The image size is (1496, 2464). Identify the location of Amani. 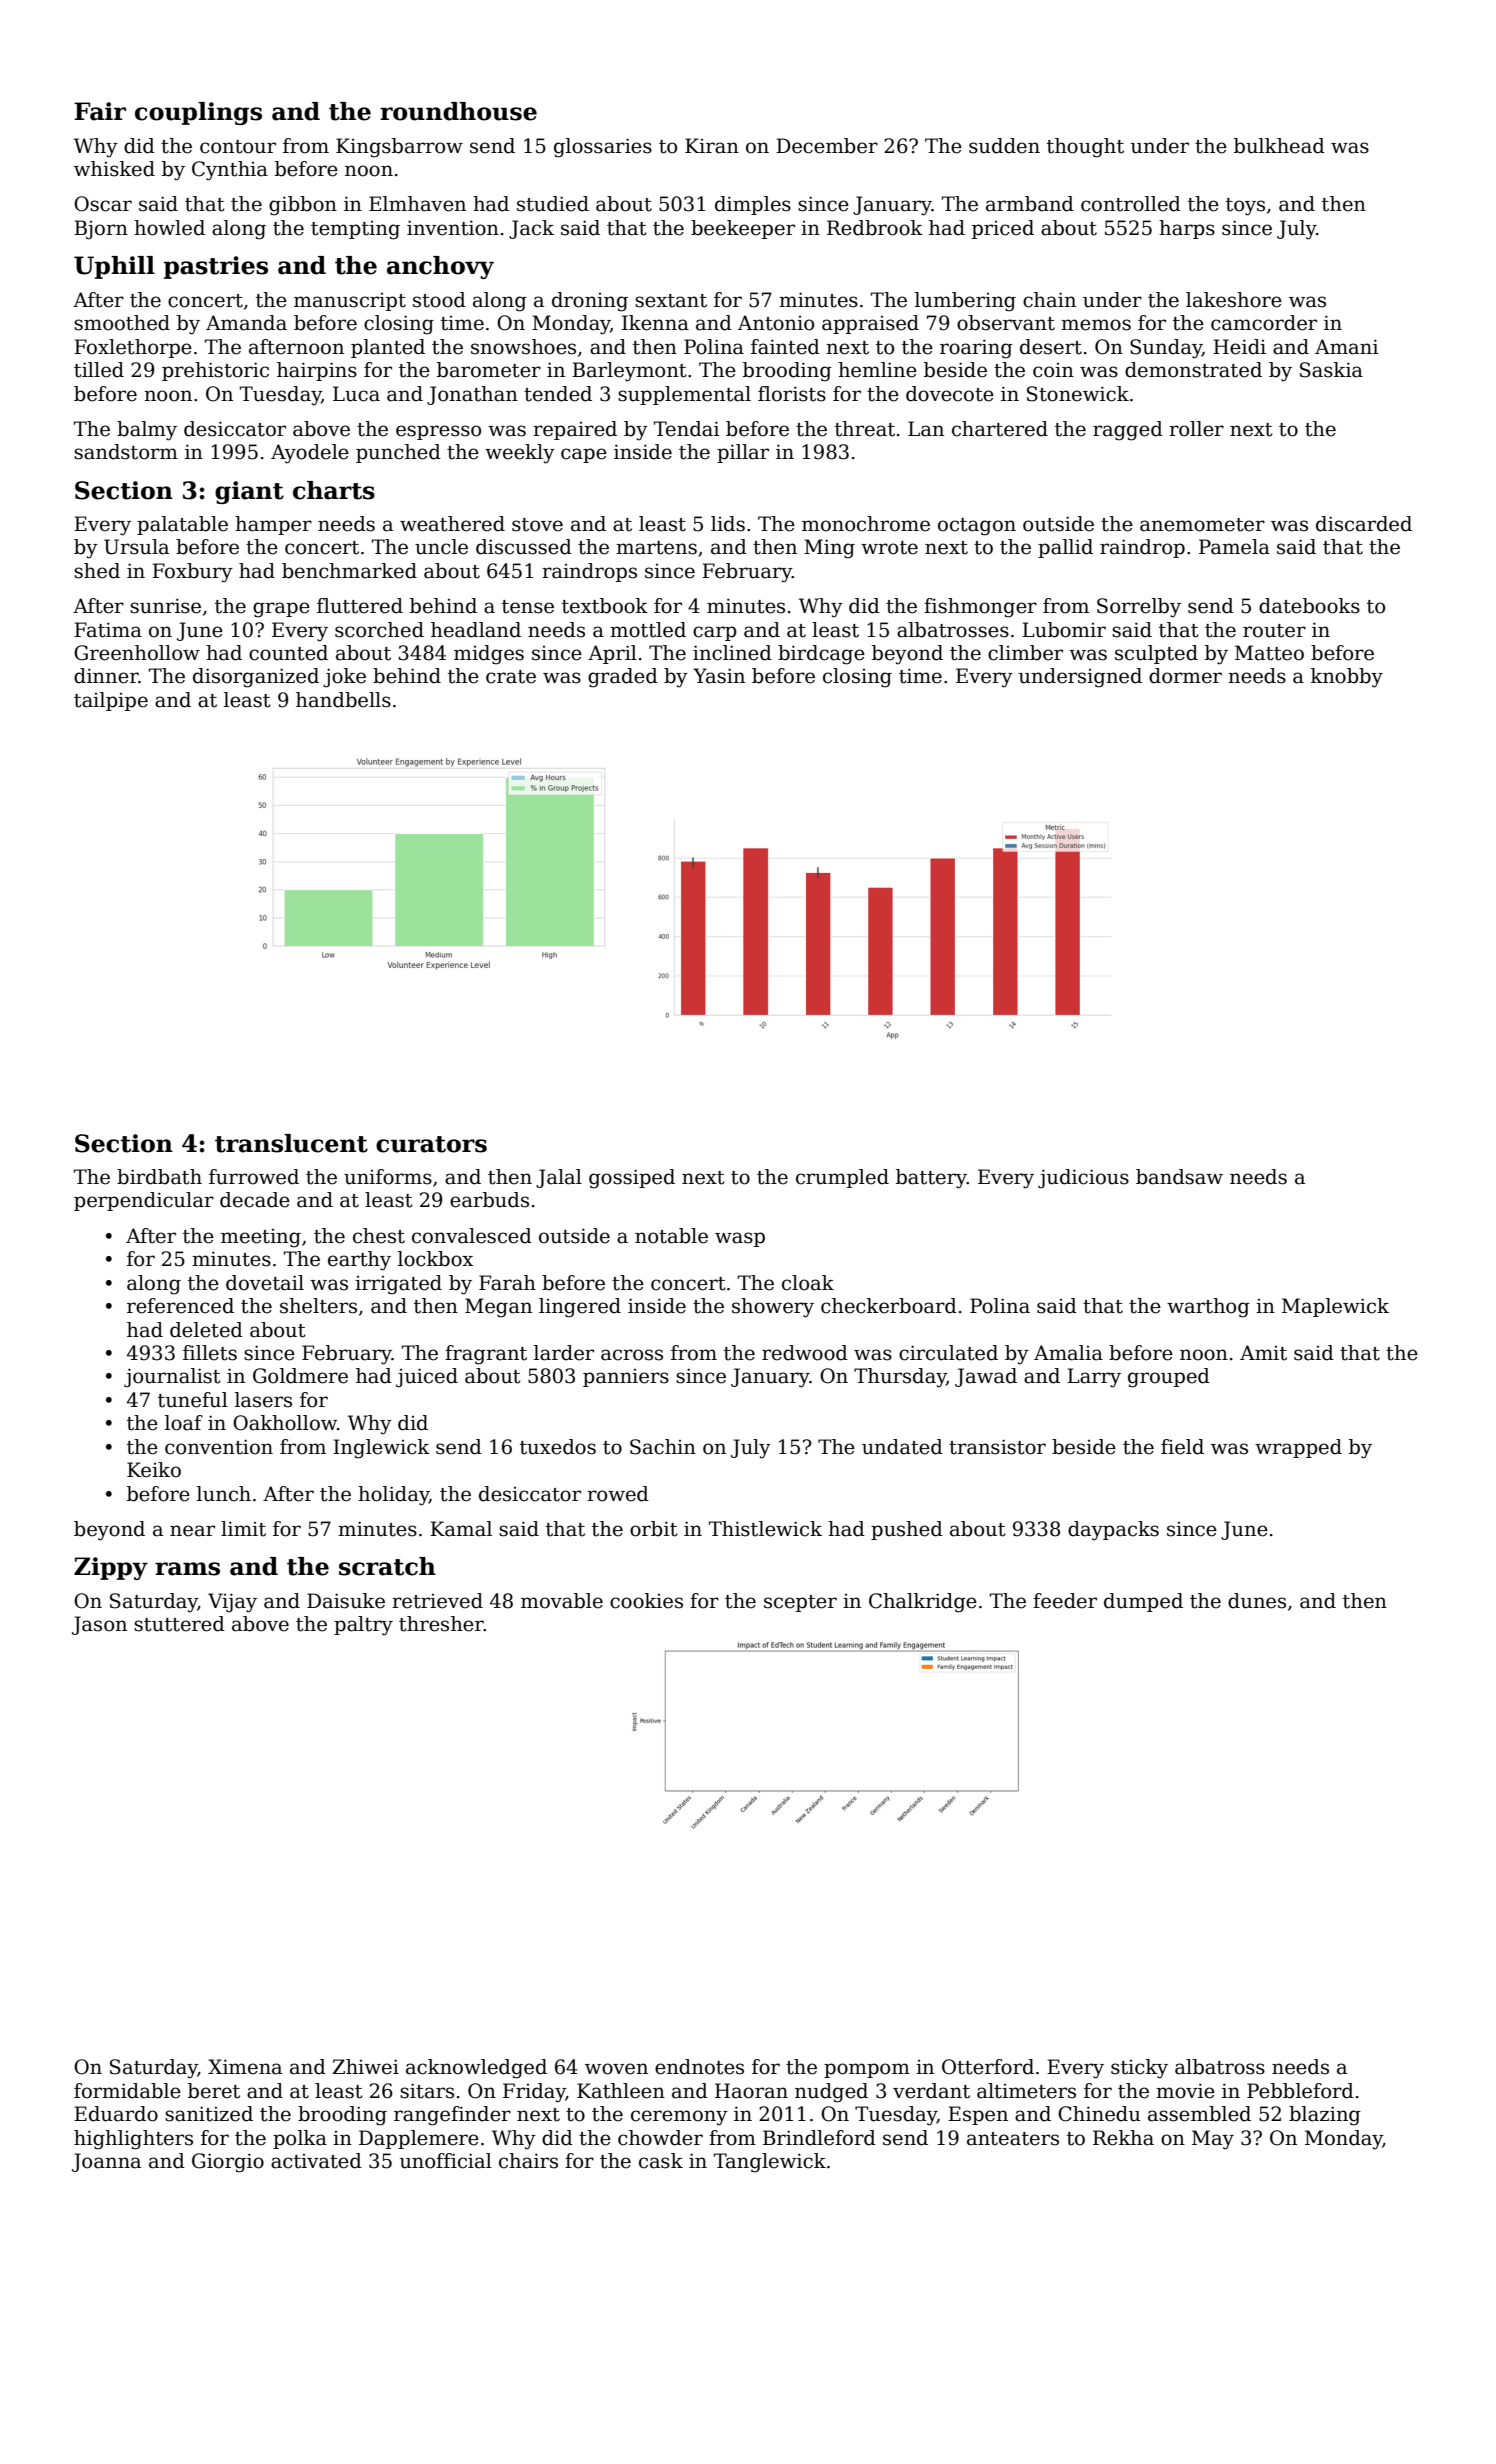
(1346, 347).
